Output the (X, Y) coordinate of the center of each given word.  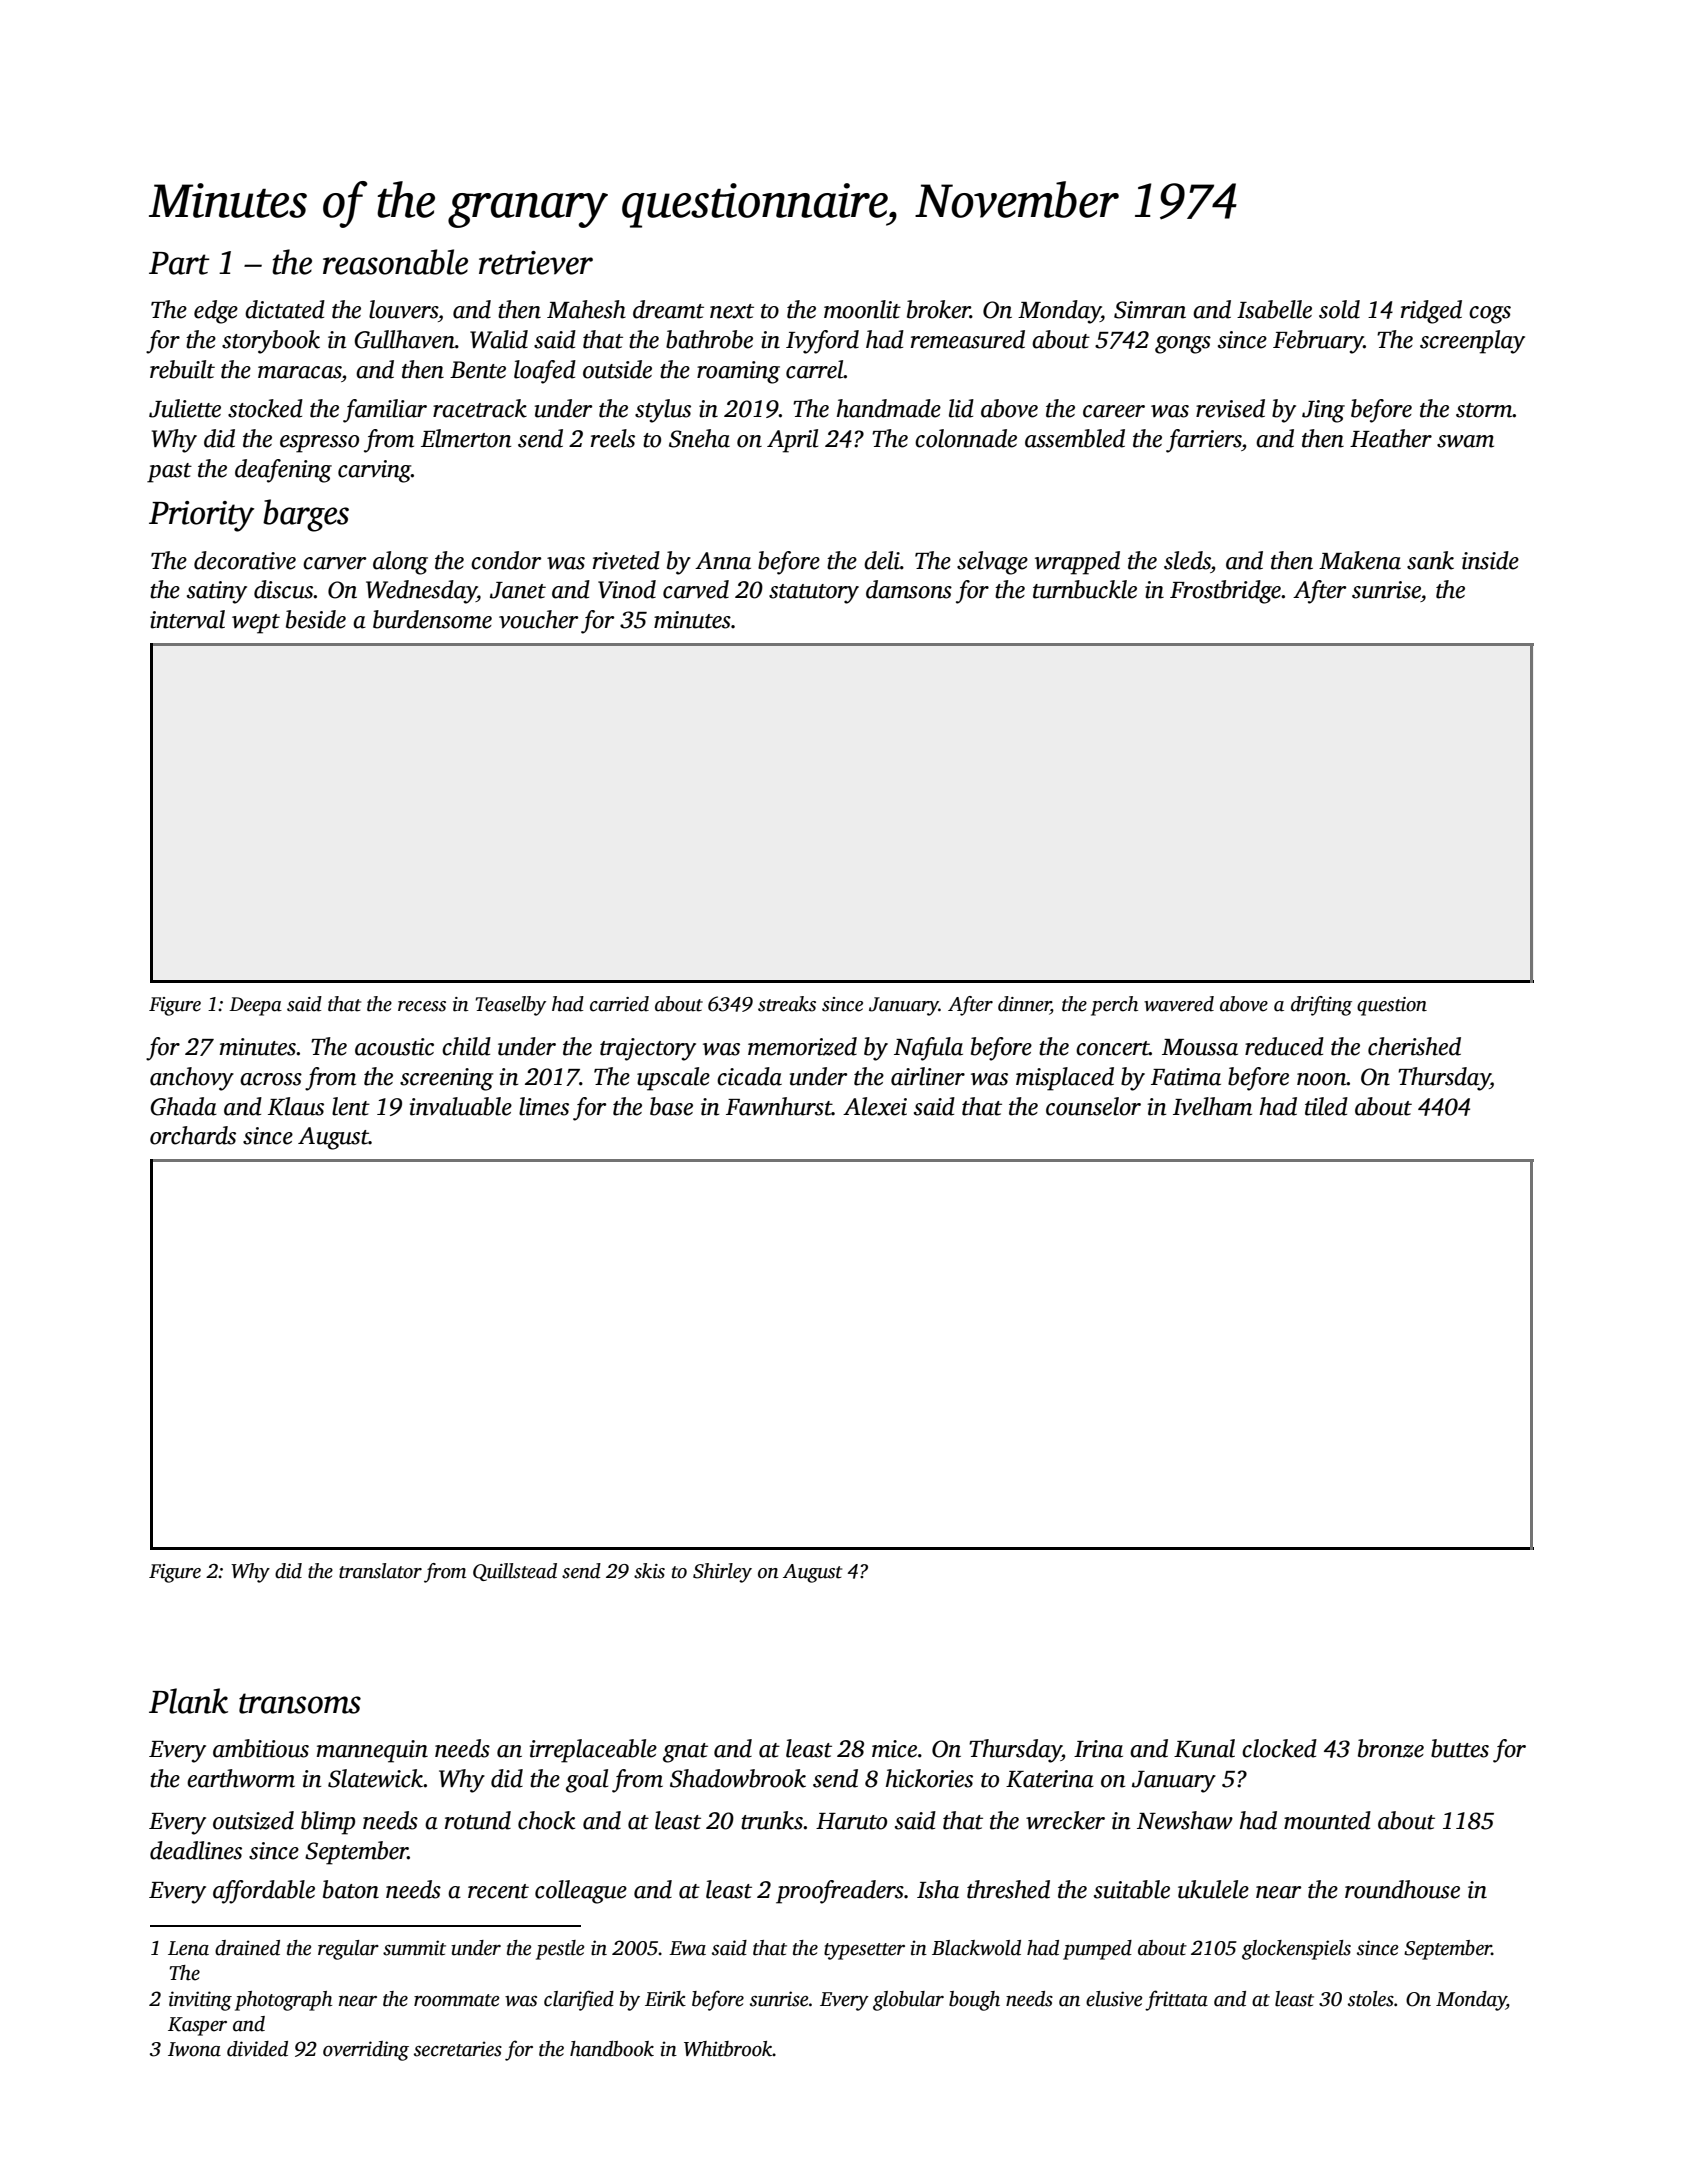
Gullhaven (404, 339)
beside (316, 619)
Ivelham (1212, 1106)
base (671, 1106)
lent (351, 1106)
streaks (787, 1004)
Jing (1323, 411)
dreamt (668, 309)
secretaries (458, 2049)
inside (1490, 560)
